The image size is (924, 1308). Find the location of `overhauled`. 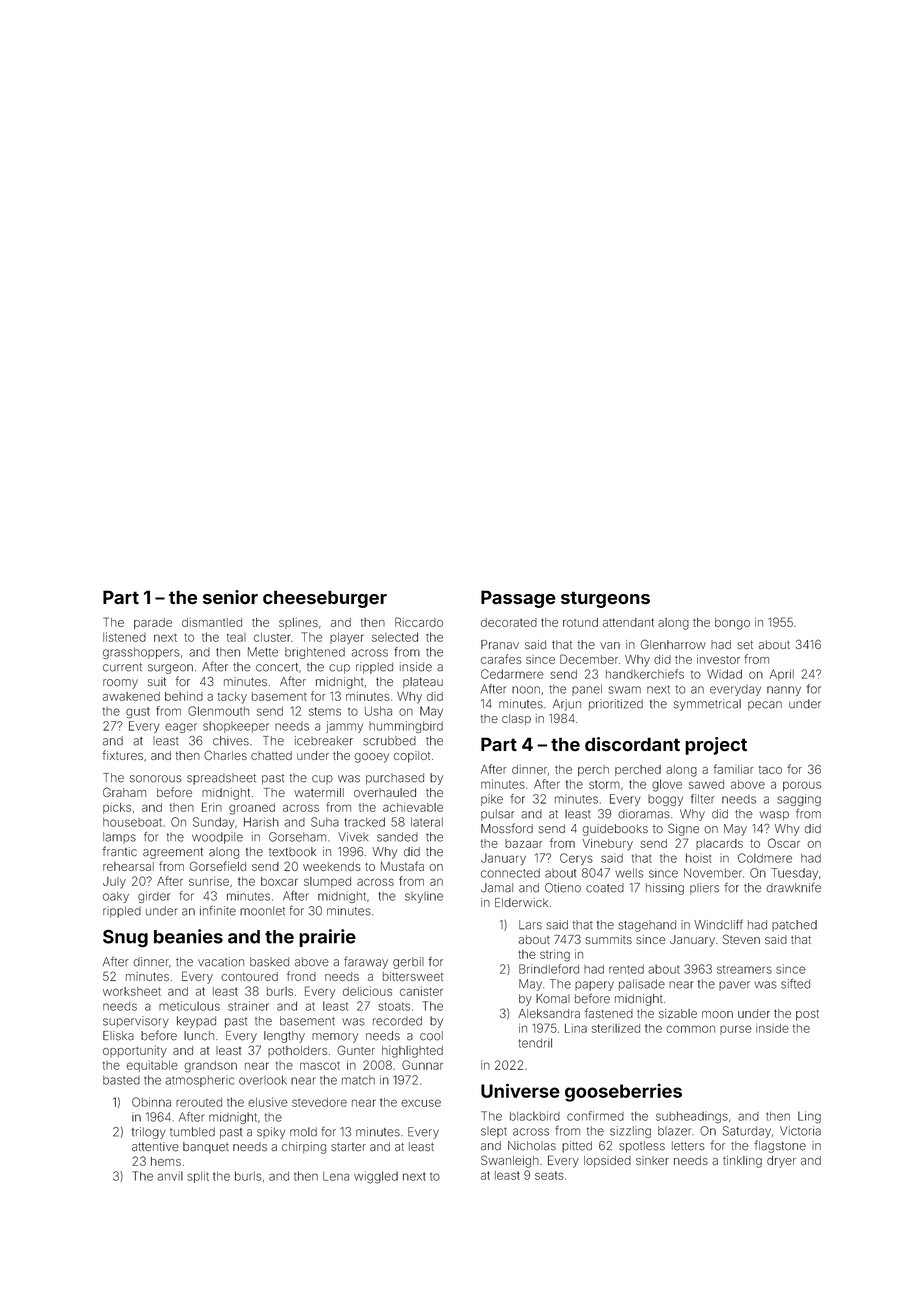

overhauled is located at coordinates (385, 792).
